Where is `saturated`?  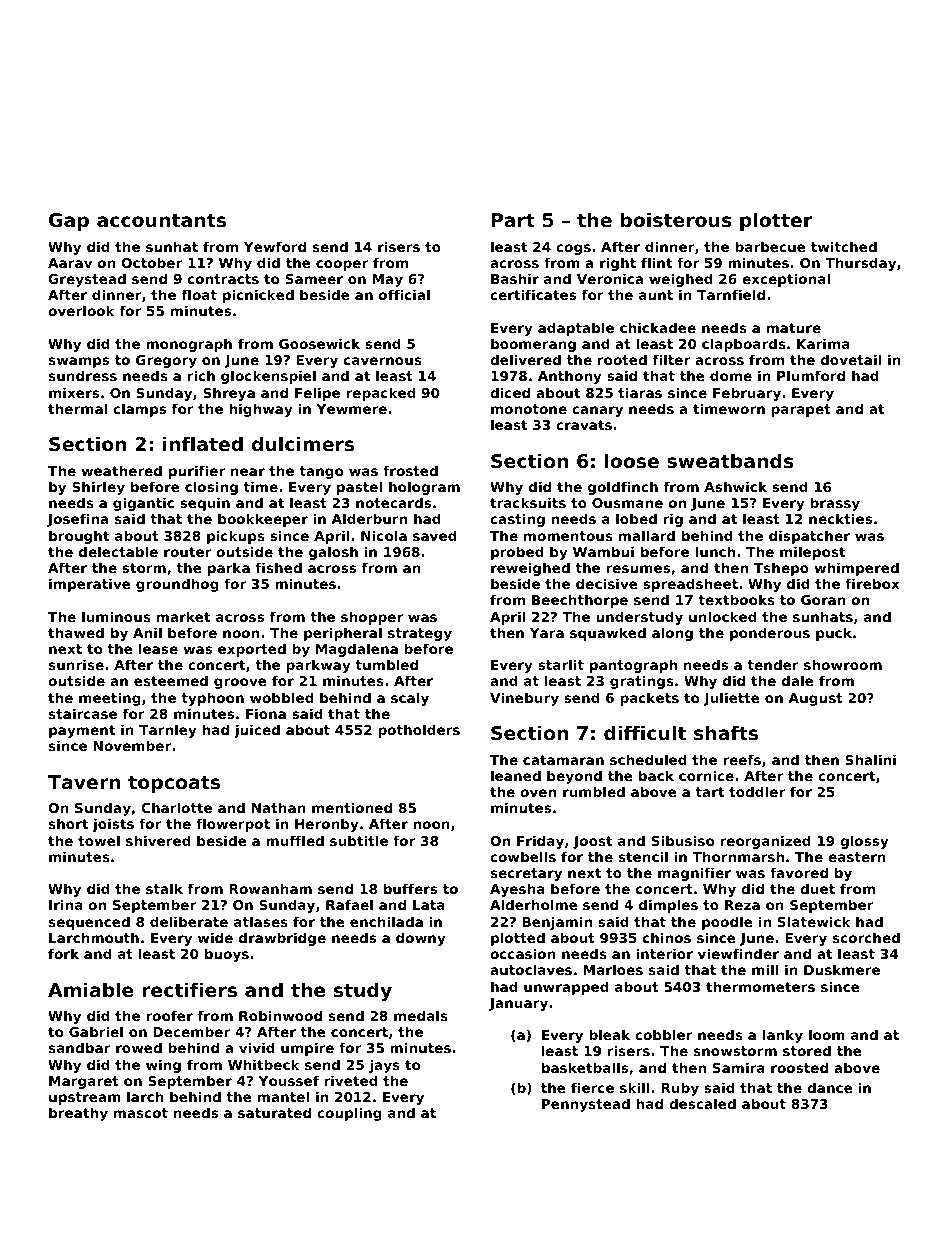
saturated is located at coordinates (274, 1112).
